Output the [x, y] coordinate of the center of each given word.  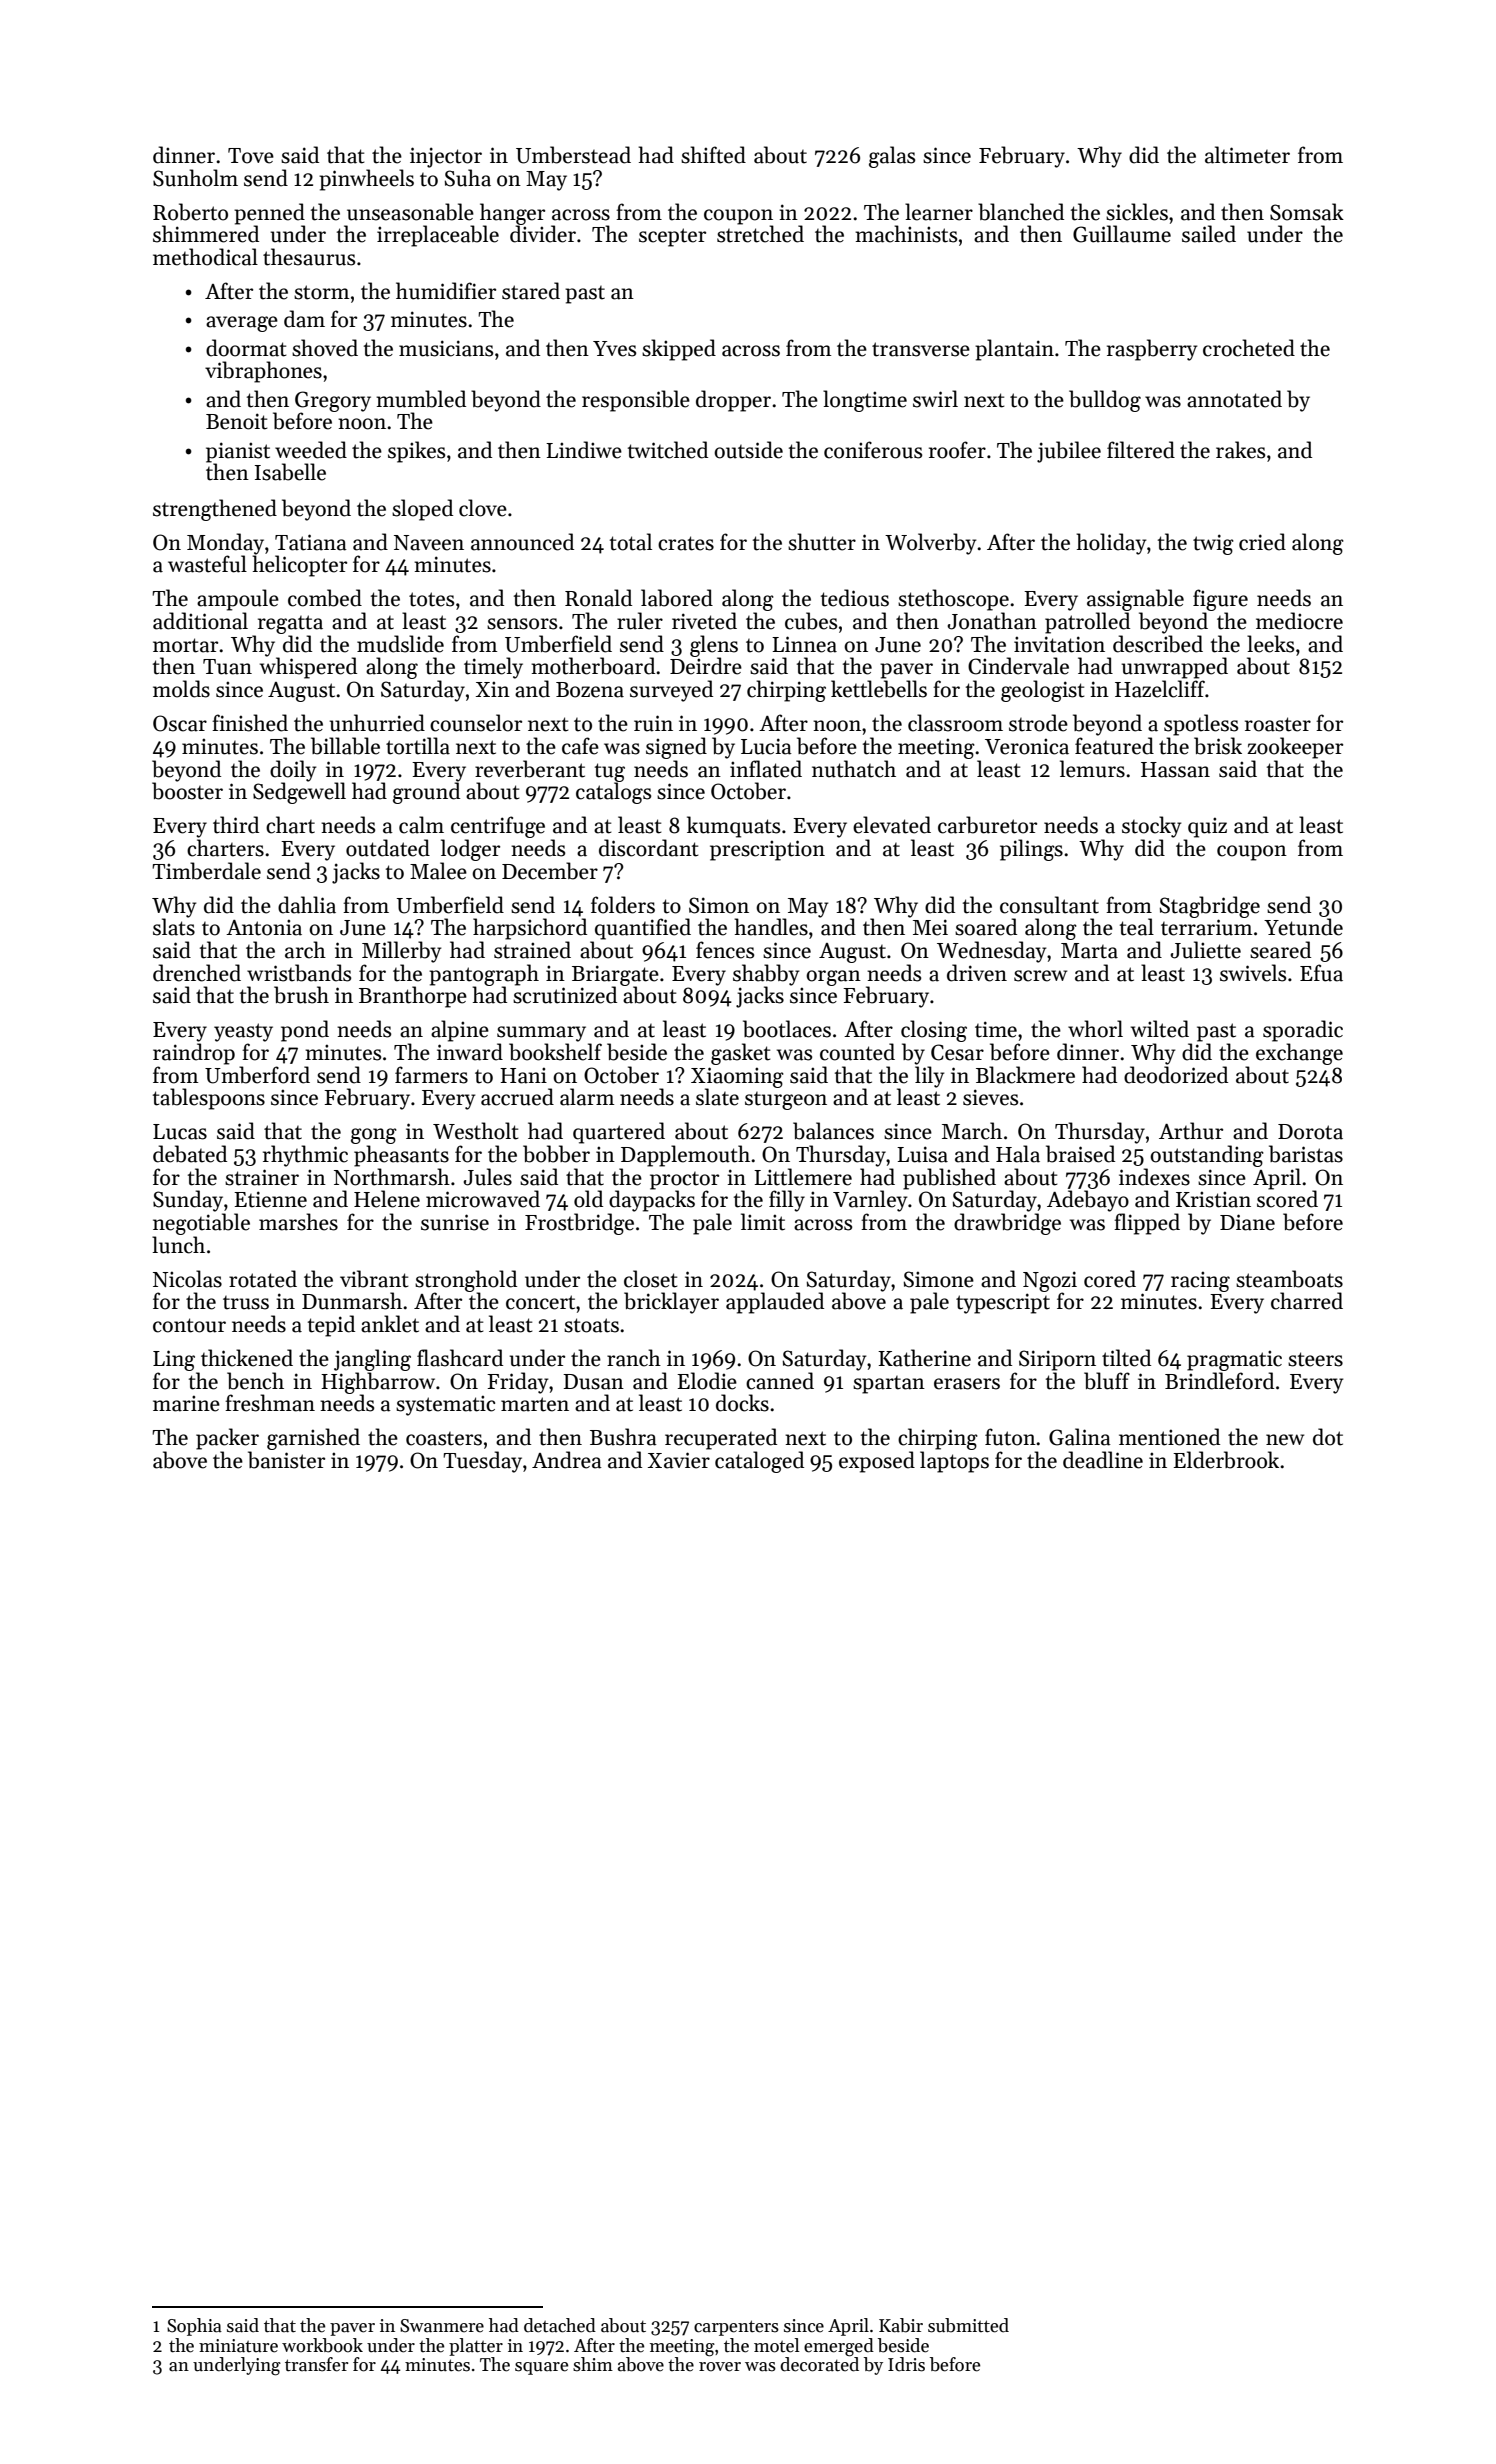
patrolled [1087, 623]
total [631, 542]
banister [286, 1460]
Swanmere [442, 2326]
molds [181, 689]
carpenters [736, 2328]
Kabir [901, 2325]
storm [321, 292]
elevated [892, 825]
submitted [968, 2325]
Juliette [1205, 950]
